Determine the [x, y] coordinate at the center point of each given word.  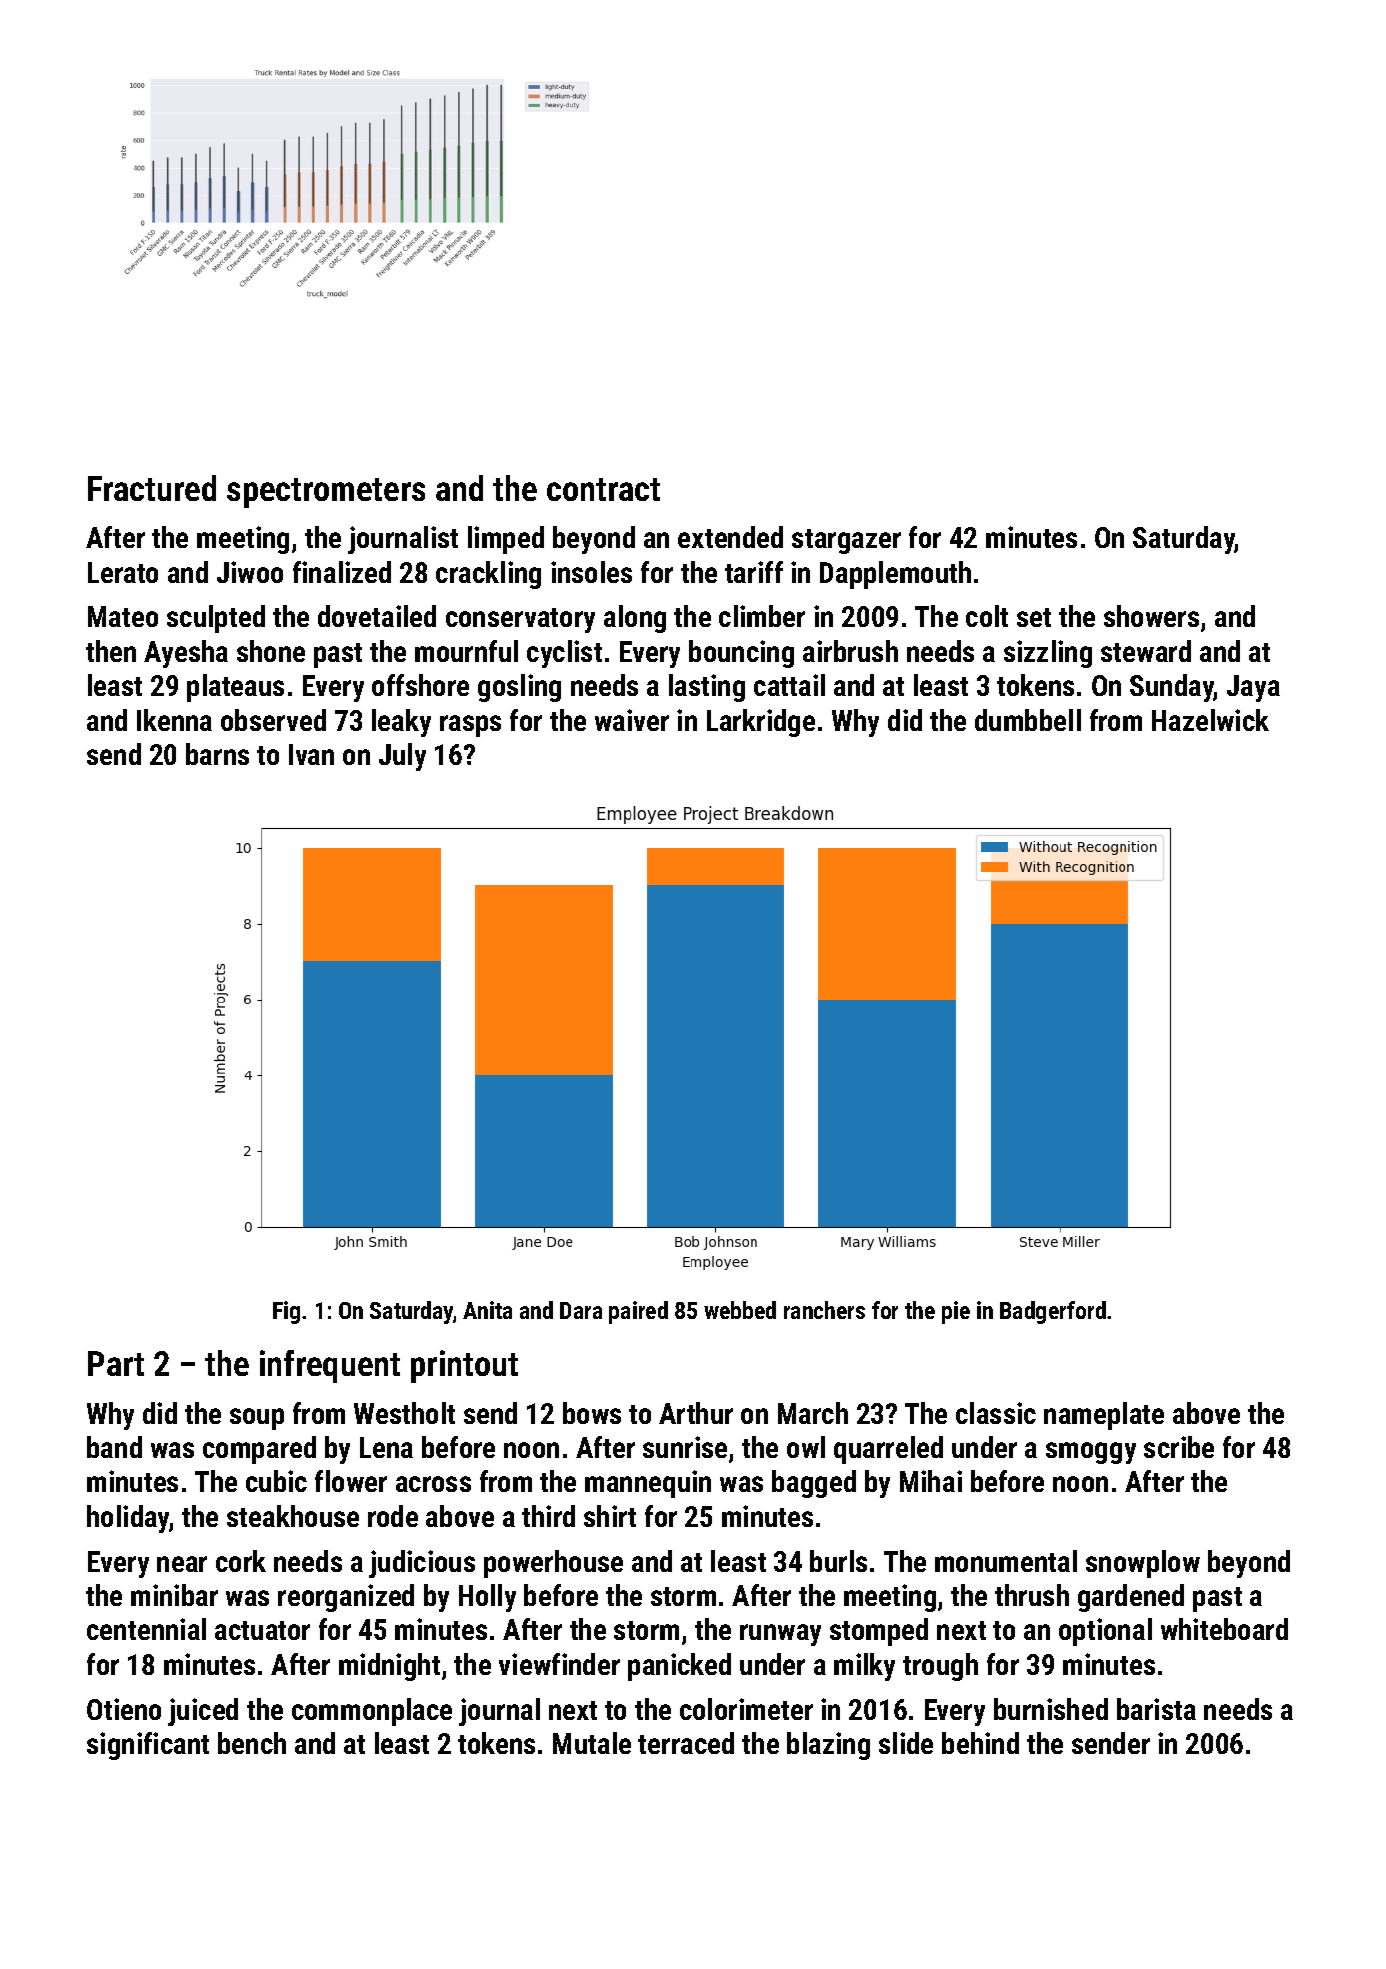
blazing [828, 1746]
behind [980, 1743]
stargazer [846, 541]
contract [603, 489]
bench [252, 1743]
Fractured [152, 488]
